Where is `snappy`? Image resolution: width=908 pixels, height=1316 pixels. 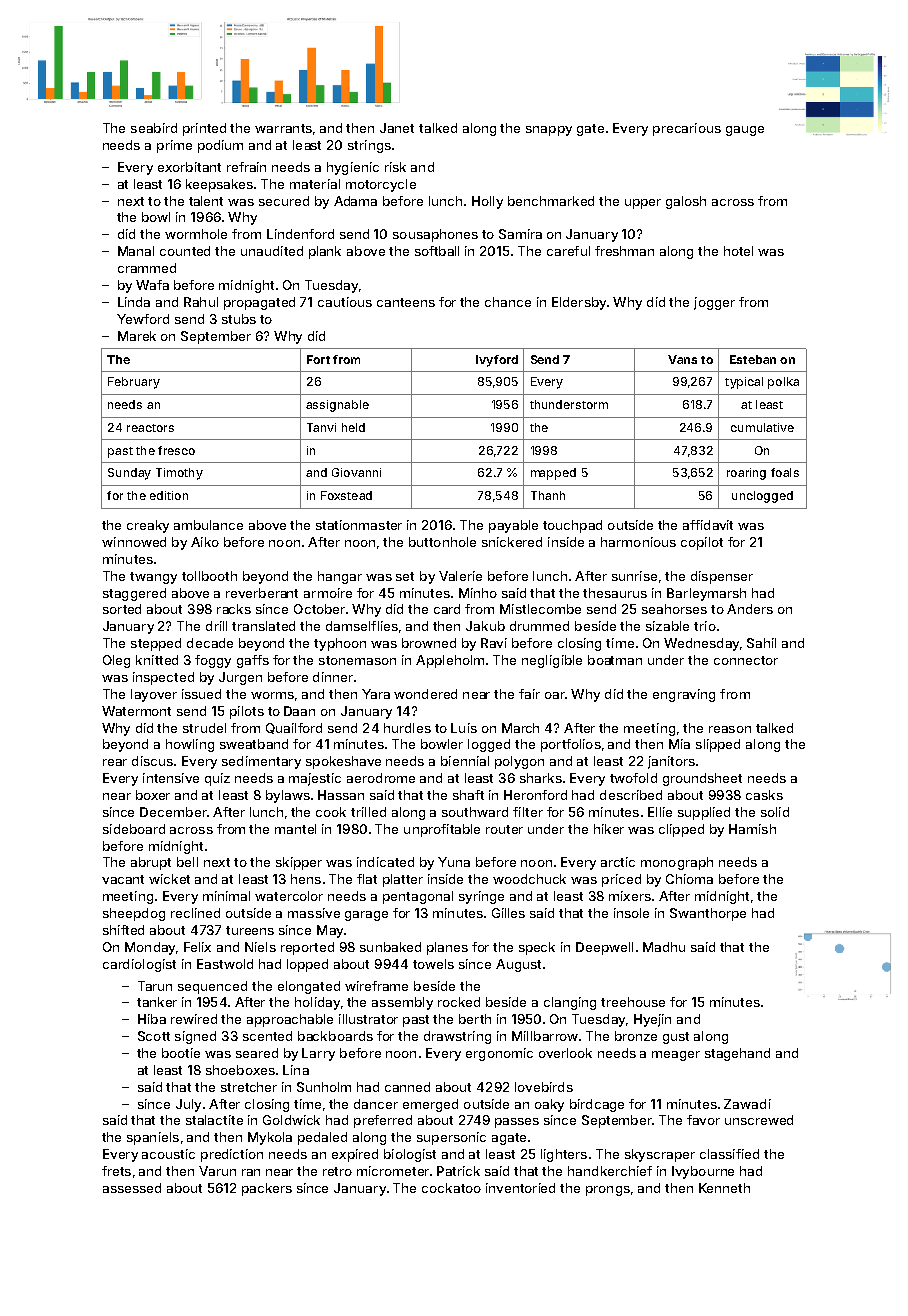 snappy is located at coordinates (549, 131).
